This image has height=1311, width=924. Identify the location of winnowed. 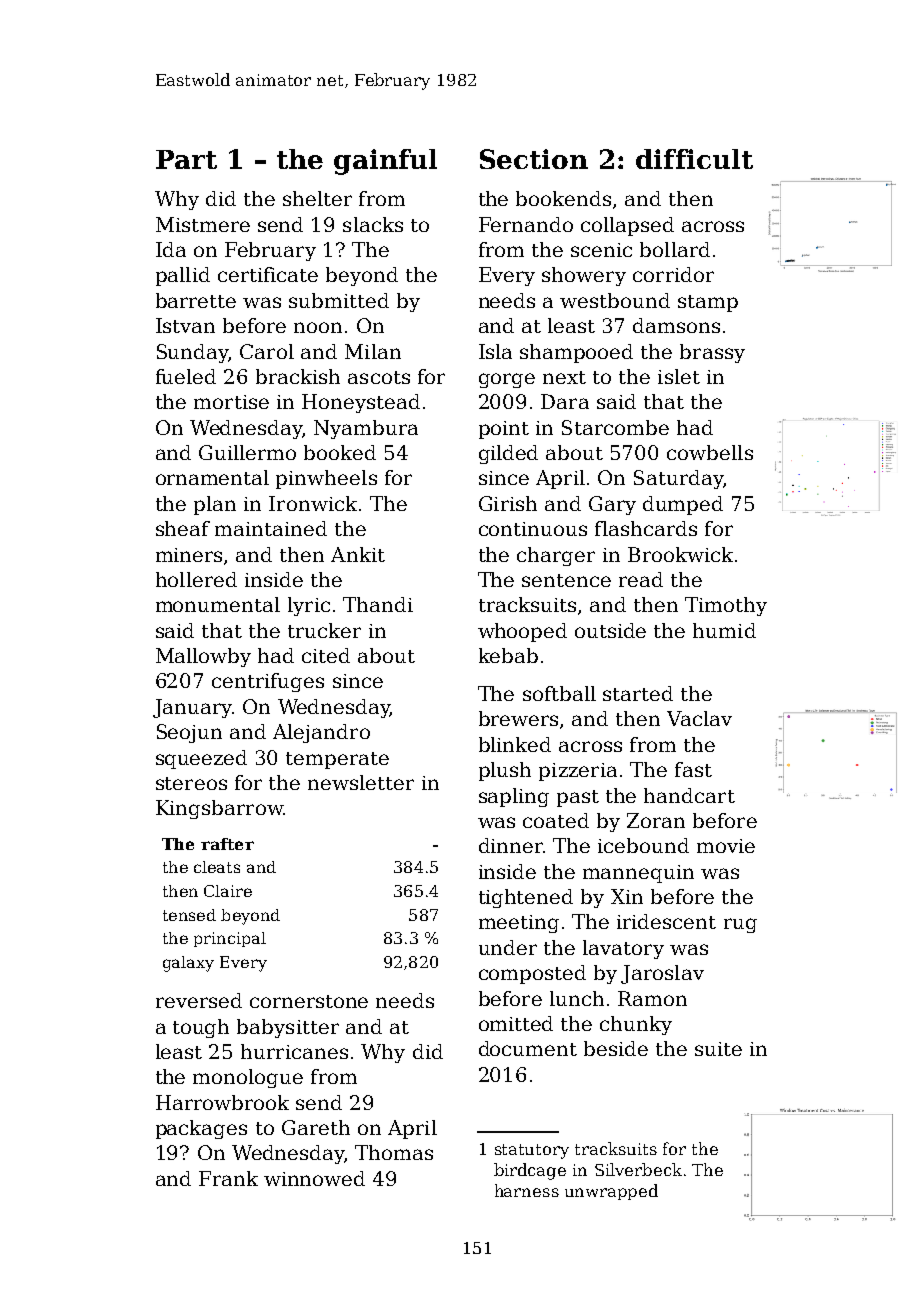
(314, 1178).
